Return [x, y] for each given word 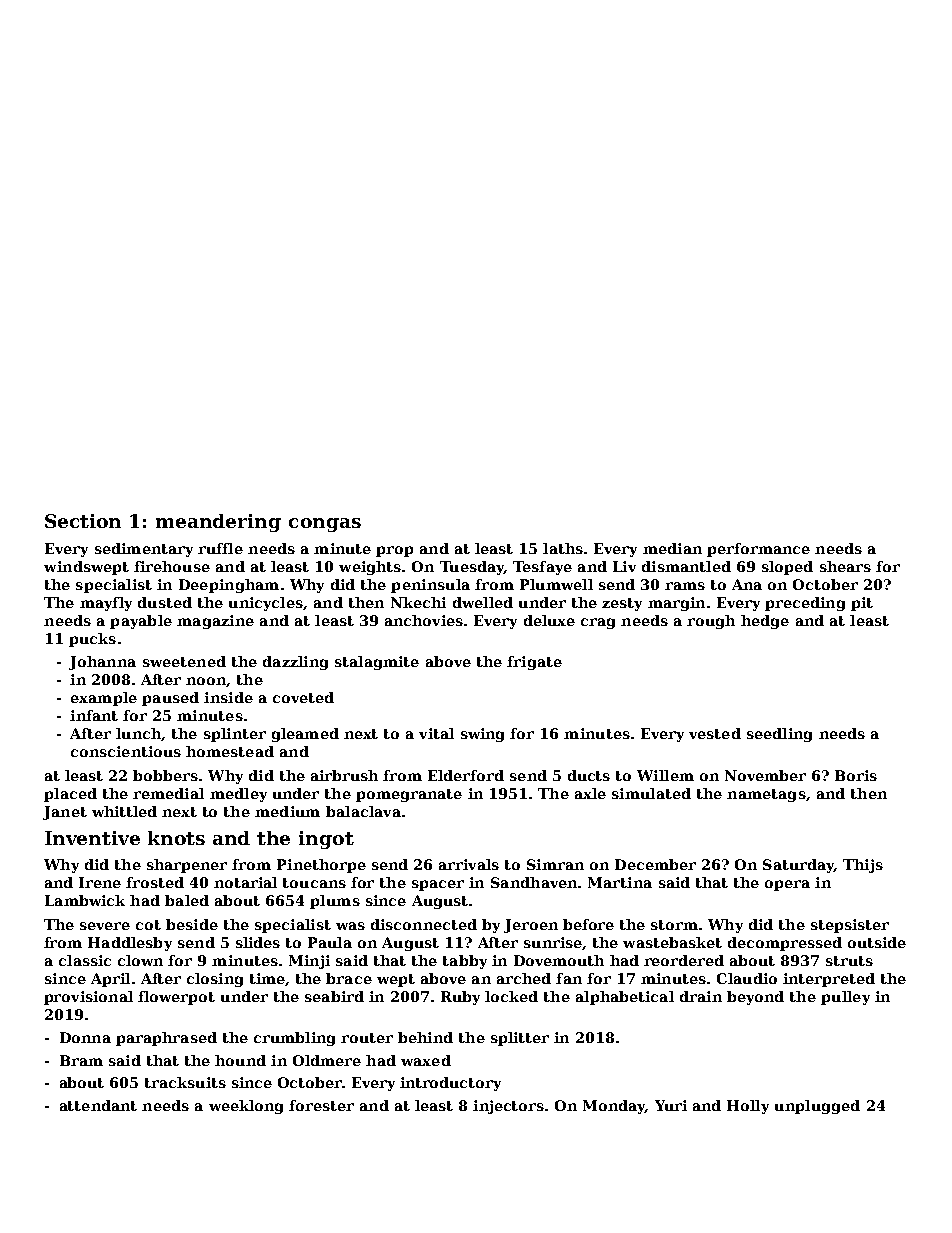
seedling [779, 735]
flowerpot [176, 998]
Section [83, 521]
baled [187, 900]
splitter [520, 1039]
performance [758, 550]
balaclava [363, 811]
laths [563, 548]
